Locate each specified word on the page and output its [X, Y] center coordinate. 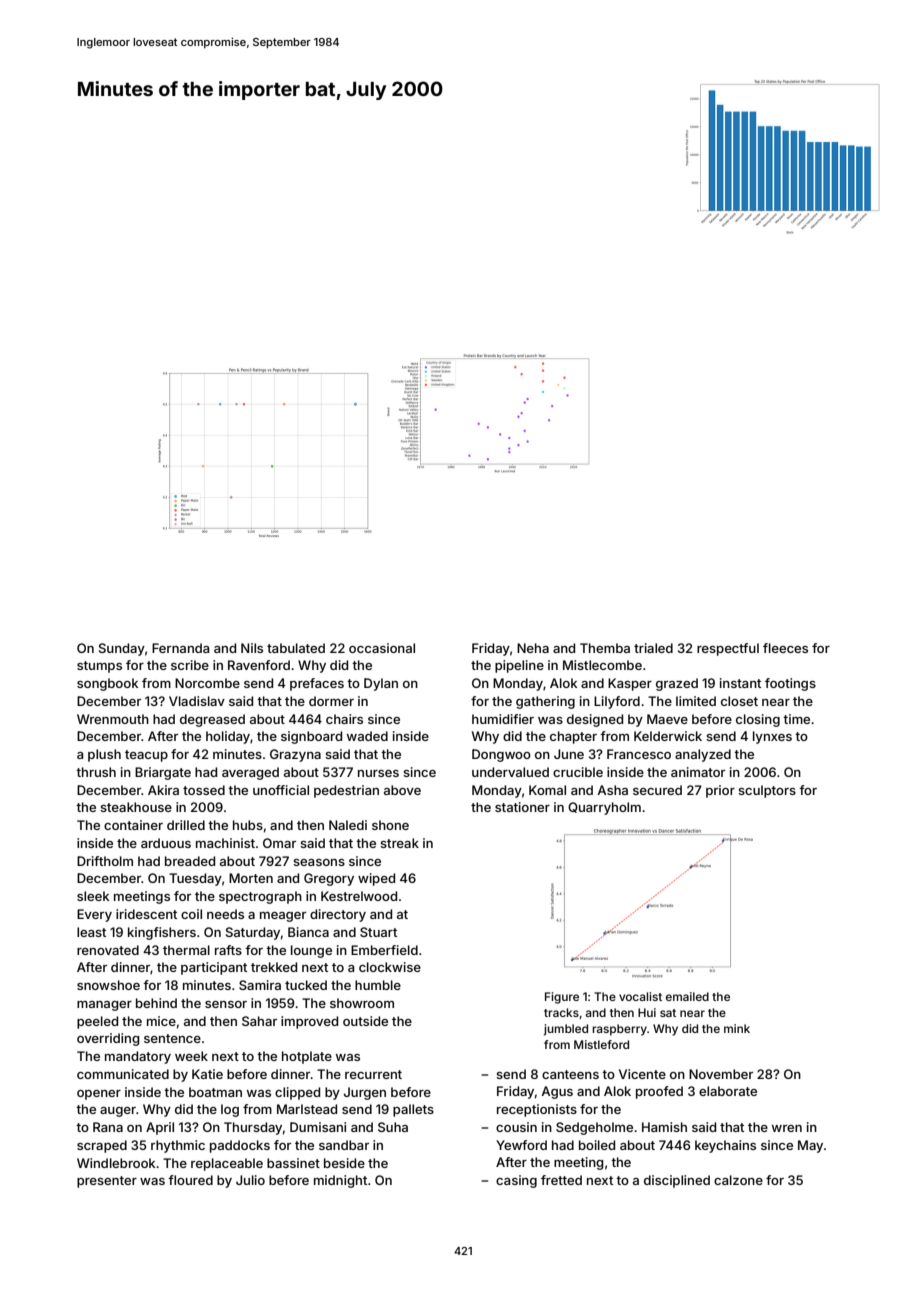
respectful [728, 649]
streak [399, 843]
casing [516, 1181]
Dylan [381, 684]
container [133, 825]
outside [365, 1021]
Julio [250, 1180]
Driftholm [105, 861]
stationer [522, 807]
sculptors [767, 791]
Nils [252, 648]
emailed [687, 996]
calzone [738, 1180]
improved [309, 1022]
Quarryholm [604, 808]
